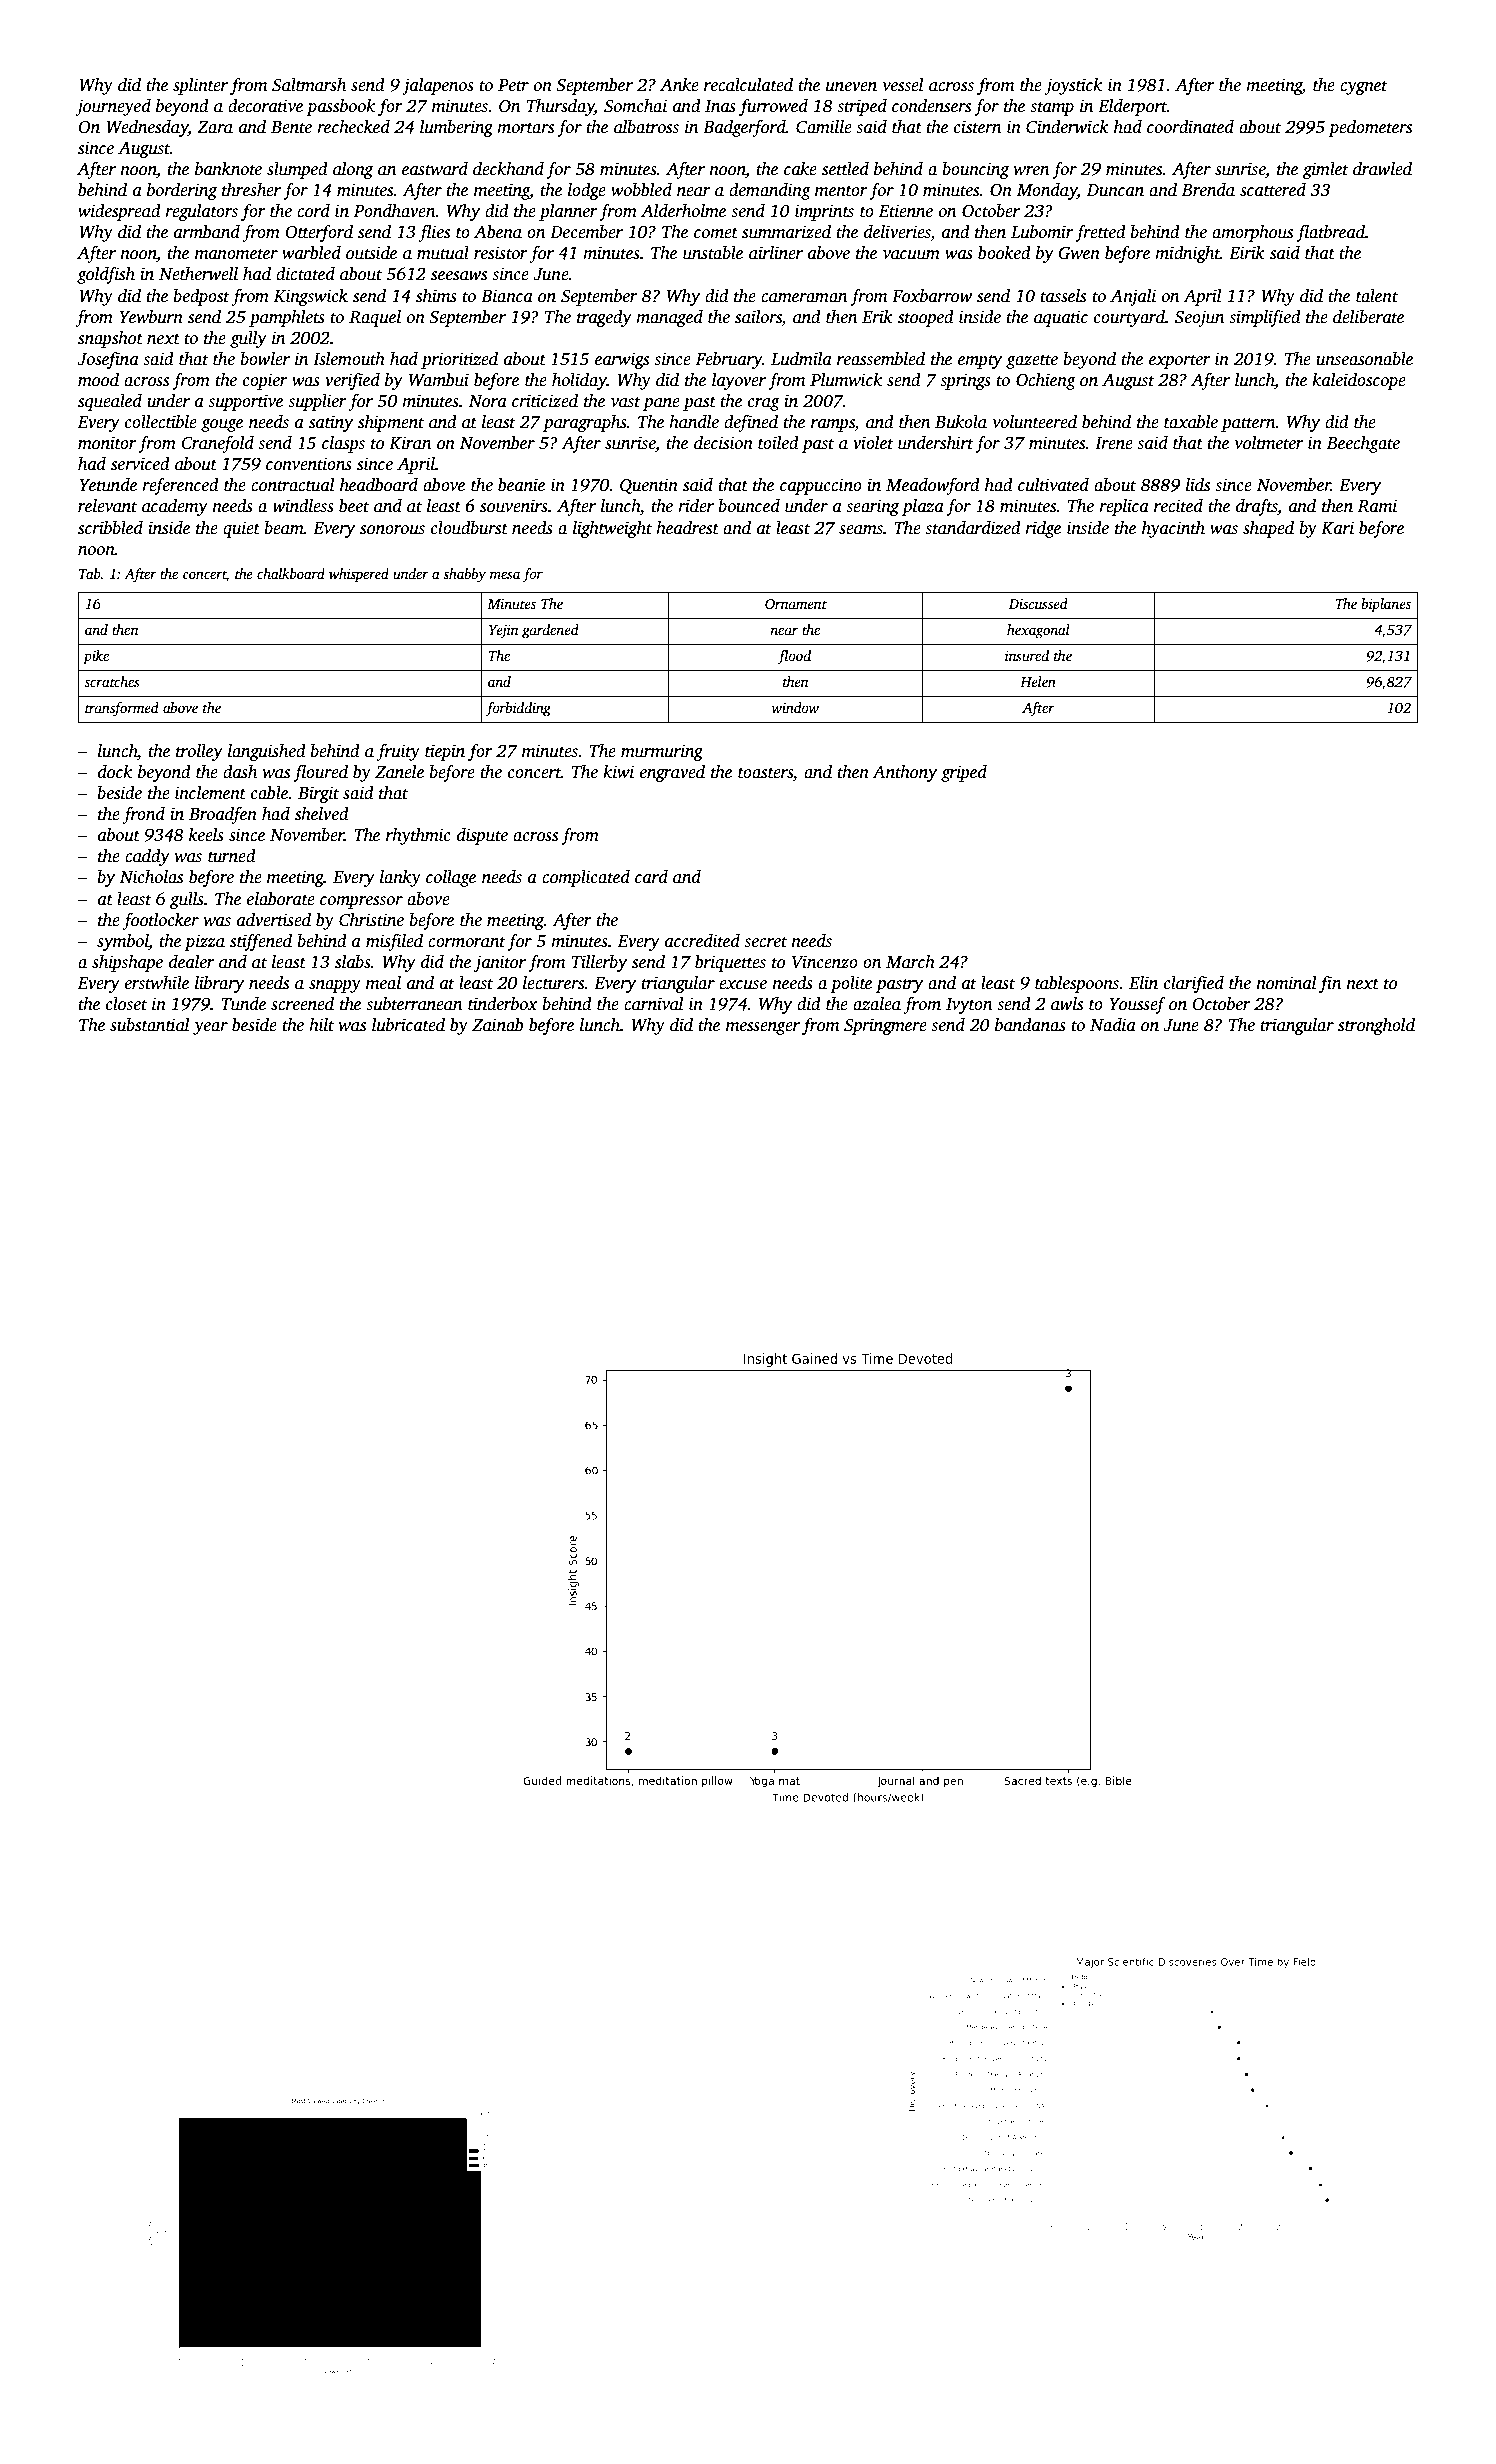 This screenshot has width=1496, height=2464. What do you see at coordinates (241, 529) in the screenshot?
I see `quiet` at bounding box center [241, 529].
